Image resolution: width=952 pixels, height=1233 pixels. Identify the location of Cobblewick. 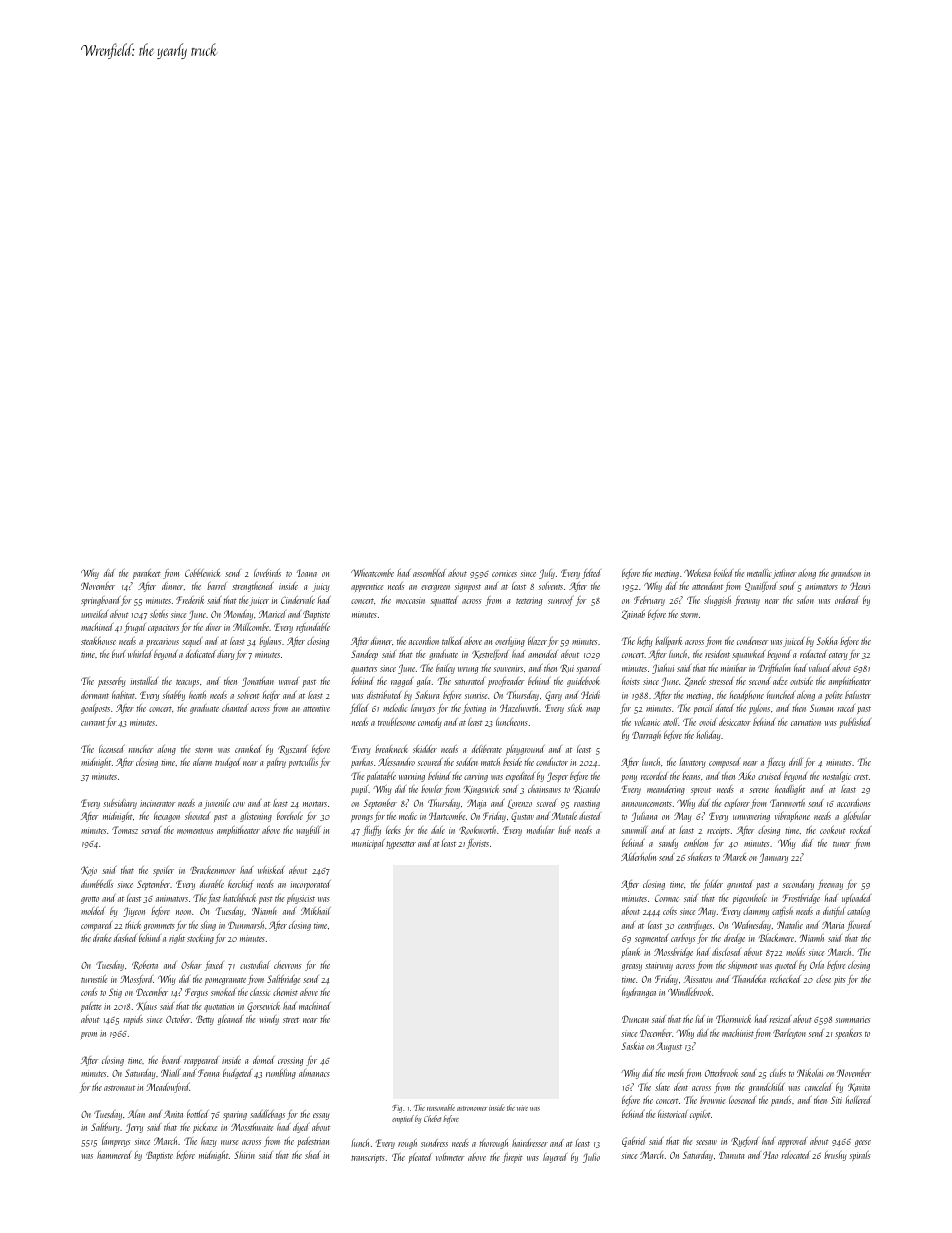
(202, 573).
